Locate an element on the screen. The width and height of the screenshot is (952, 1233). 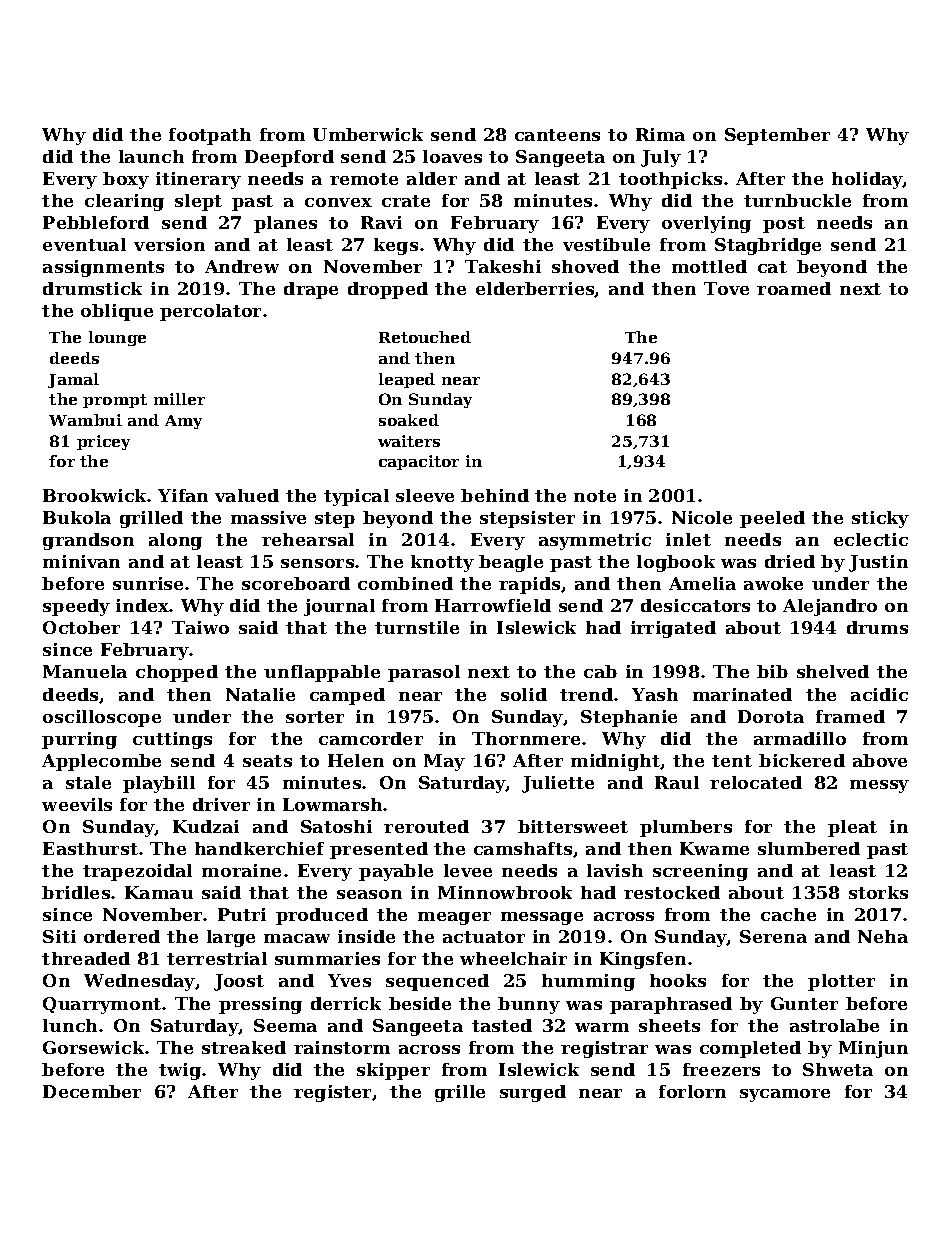
Justin is located at coordinates (878, 563).
